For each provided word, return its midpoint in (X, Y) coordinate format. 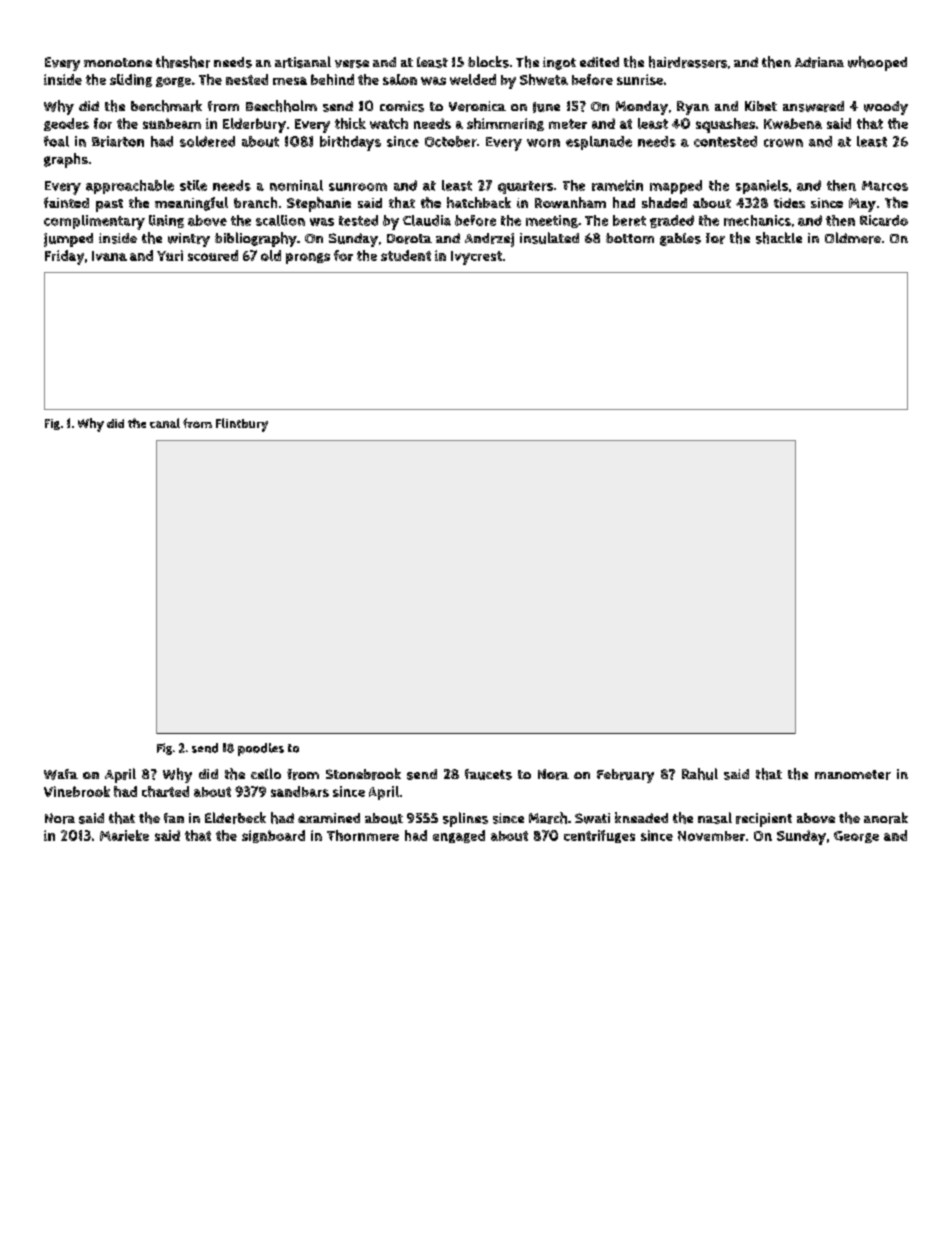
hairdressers (688, 62)
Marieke (124, 835)
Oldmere (853, 238)
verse (352, 64)
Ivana (109, 256)
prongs (308, 258)
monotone (118, 62)
